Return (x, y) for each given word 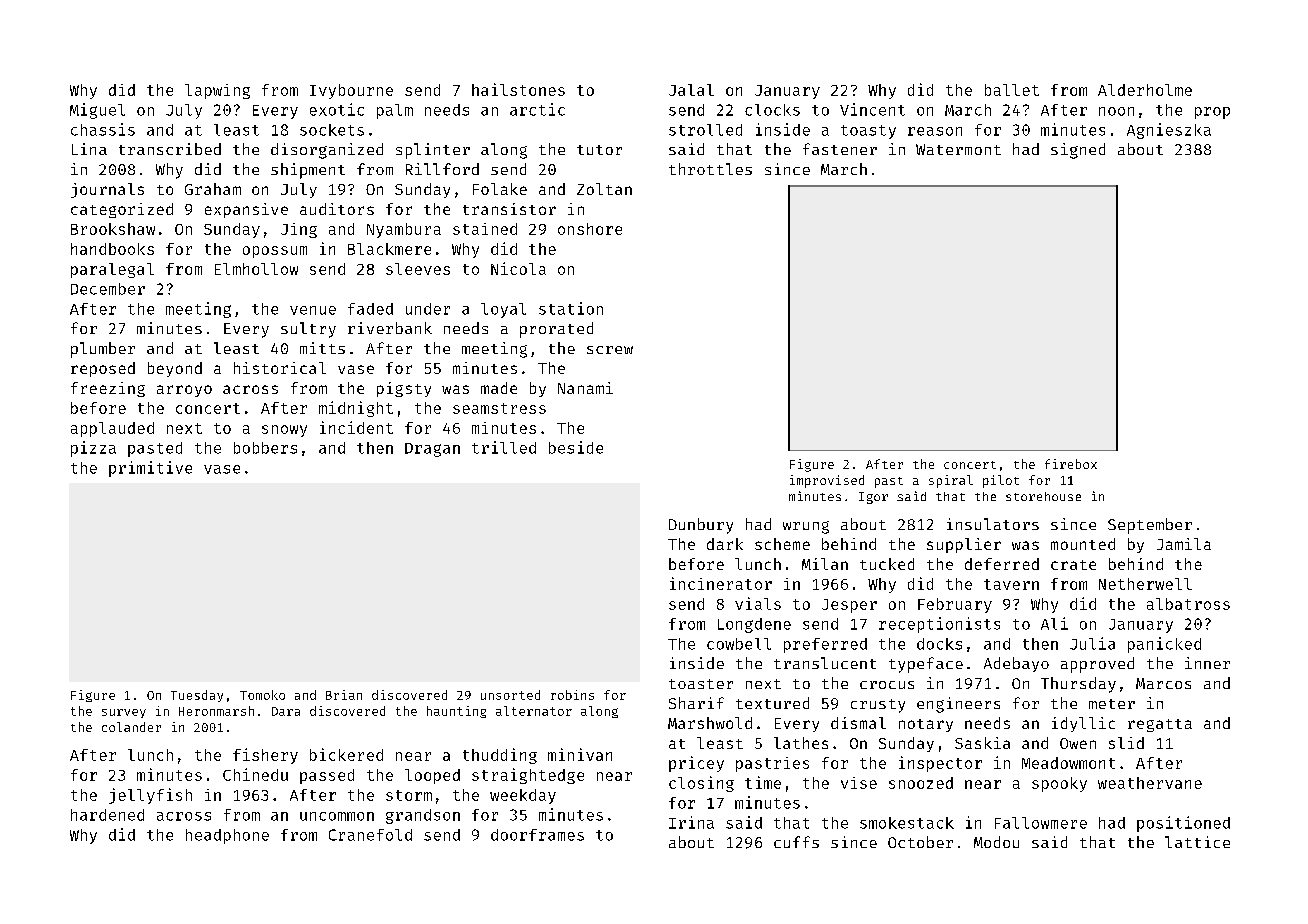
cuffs (796, 842)
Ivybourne (351, 91)
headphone (227, 836)
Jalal (691, 90)
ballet (1012, 90)
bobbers (265, 448)
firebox (1071, 464)
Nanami (585, 388)
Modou (996, 842)
